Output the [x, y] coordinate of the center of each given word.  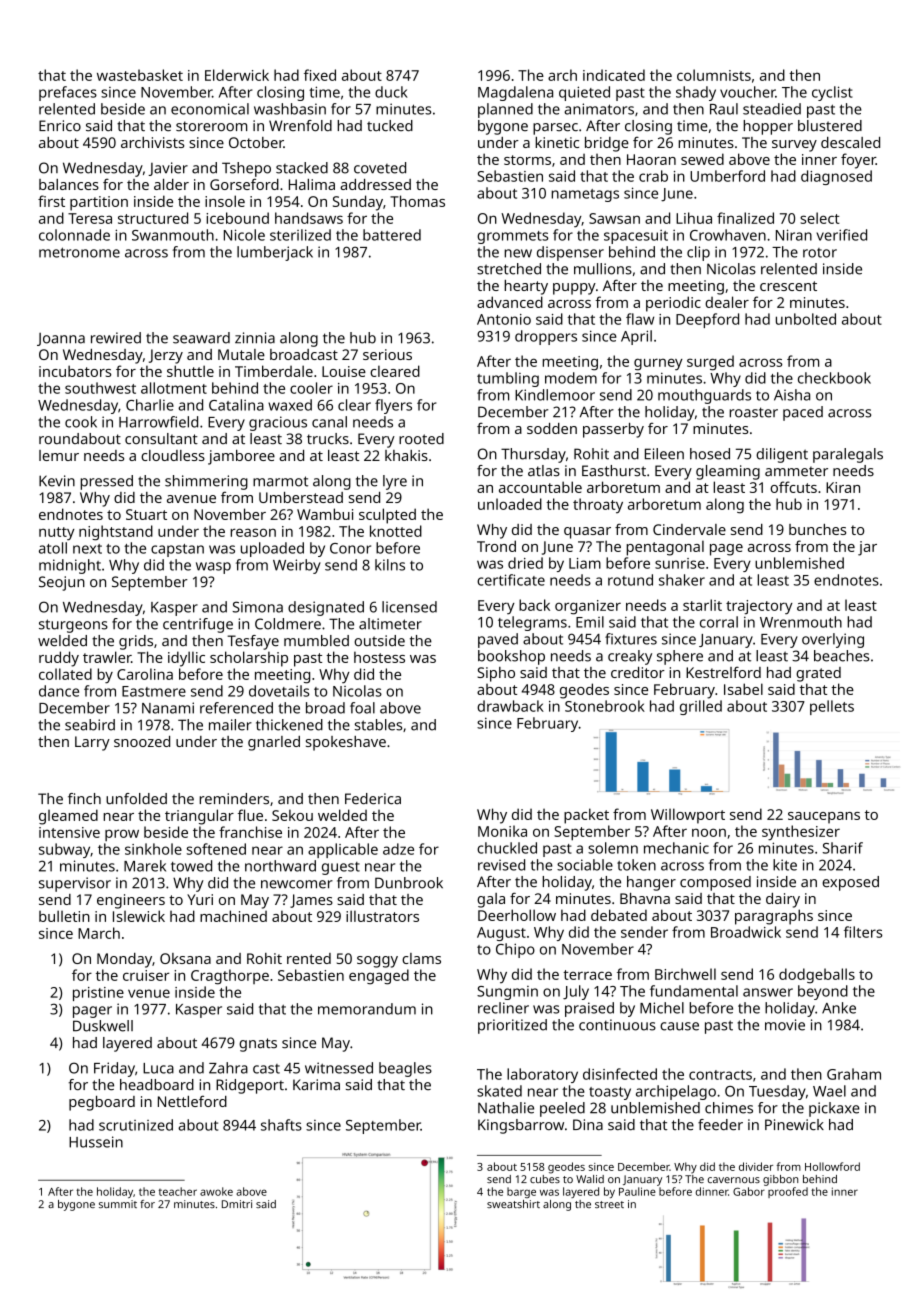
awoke [216, 1191]
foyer [858, 161]
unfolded [136, 799]
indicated [614, 75]
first [51, 201]
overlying [833, 640]
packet [586, 816]
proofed [788, 1192]
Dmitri [237, 1204]
